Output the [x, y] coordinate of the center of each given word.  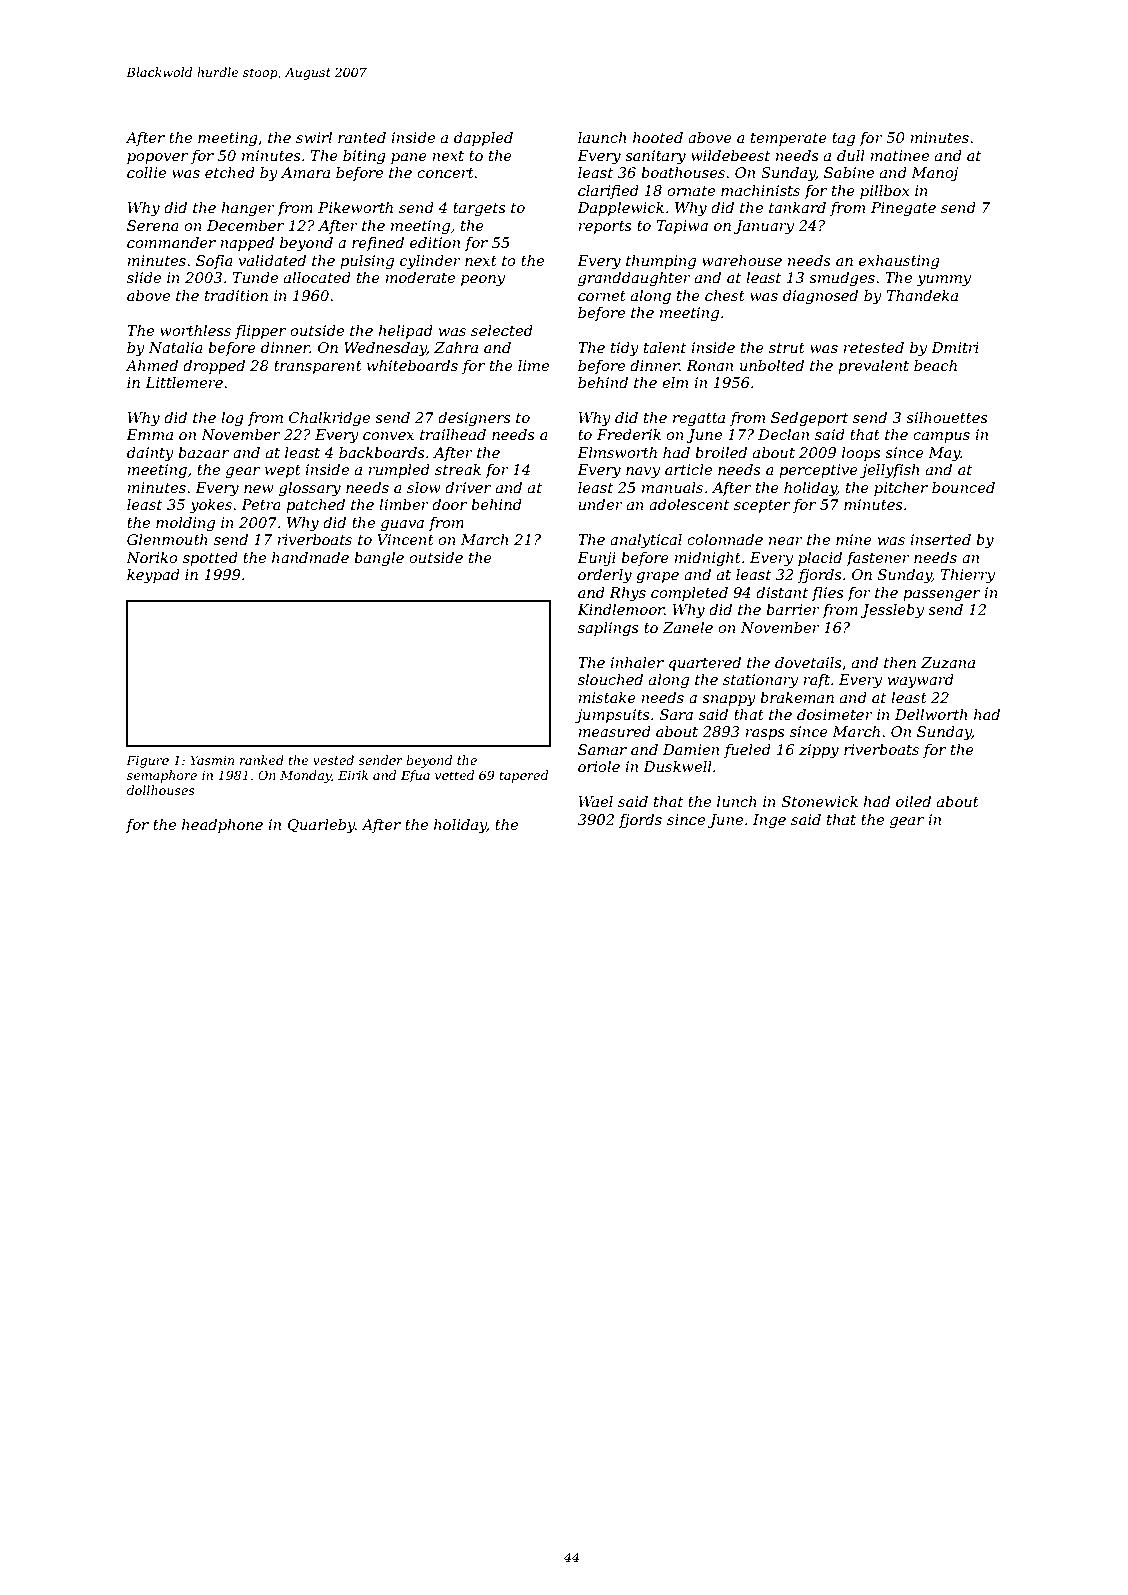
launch [602, 137]
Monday [305, 776]
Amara [305, 172]
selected [502, 330]
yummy [944, 281]
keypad [153, 576]
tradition [236, 295]
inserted [940, 539]
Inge [769, 821]
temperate [789, 139]
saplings [608, 629]
